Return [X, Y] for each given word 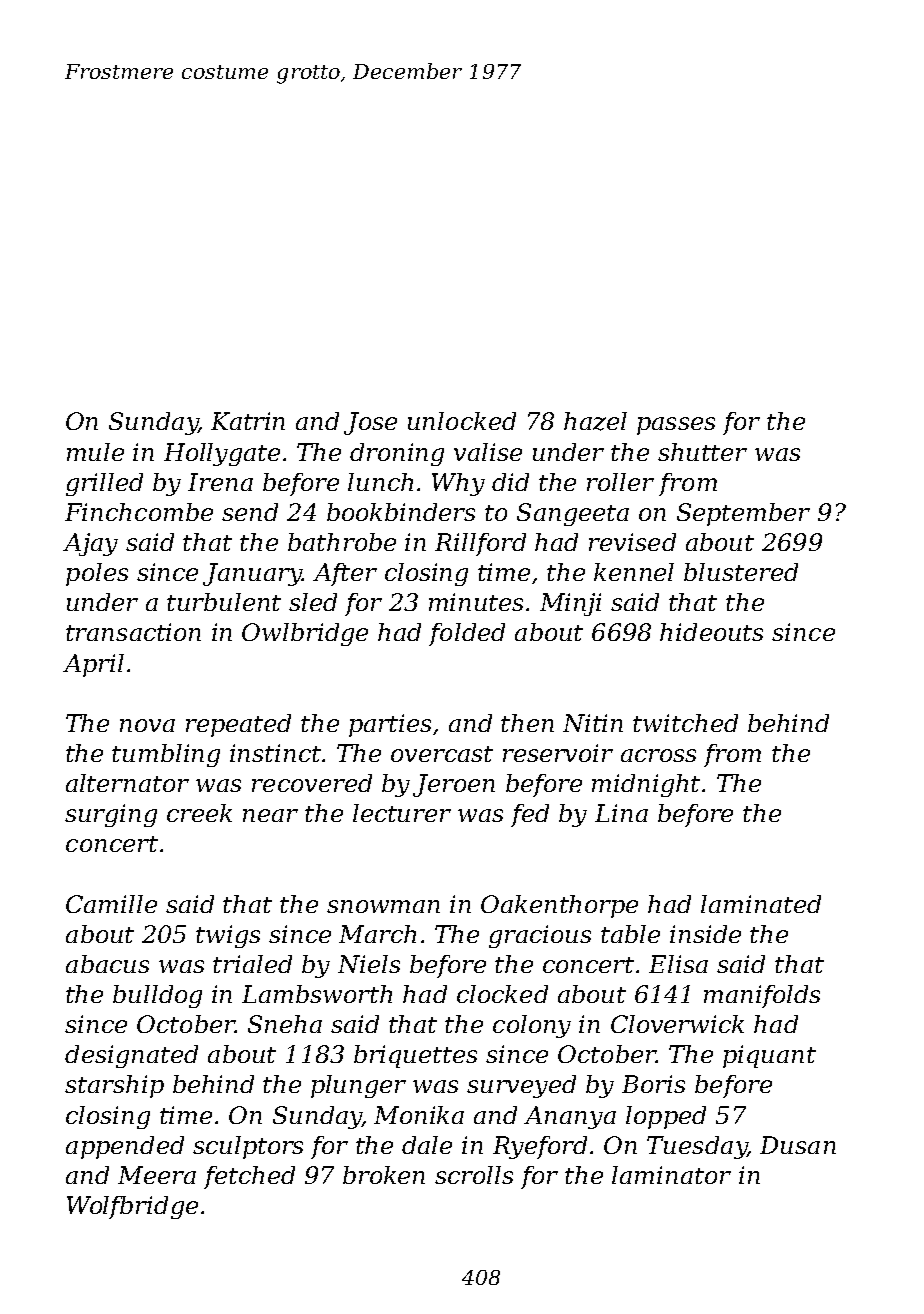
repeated [238, 725]
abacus [107, 964]
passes [676, 426]
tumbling [166, 755]
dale [427, 1145]
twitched [685, 723]
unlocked [462, 421]
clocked [502, 994]
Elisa [678, 964]
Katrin [248, 421]
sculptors [248, 1147]
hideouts [711, 632]
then [527, 723]
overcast [442, 754]
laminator [671, 1175]
